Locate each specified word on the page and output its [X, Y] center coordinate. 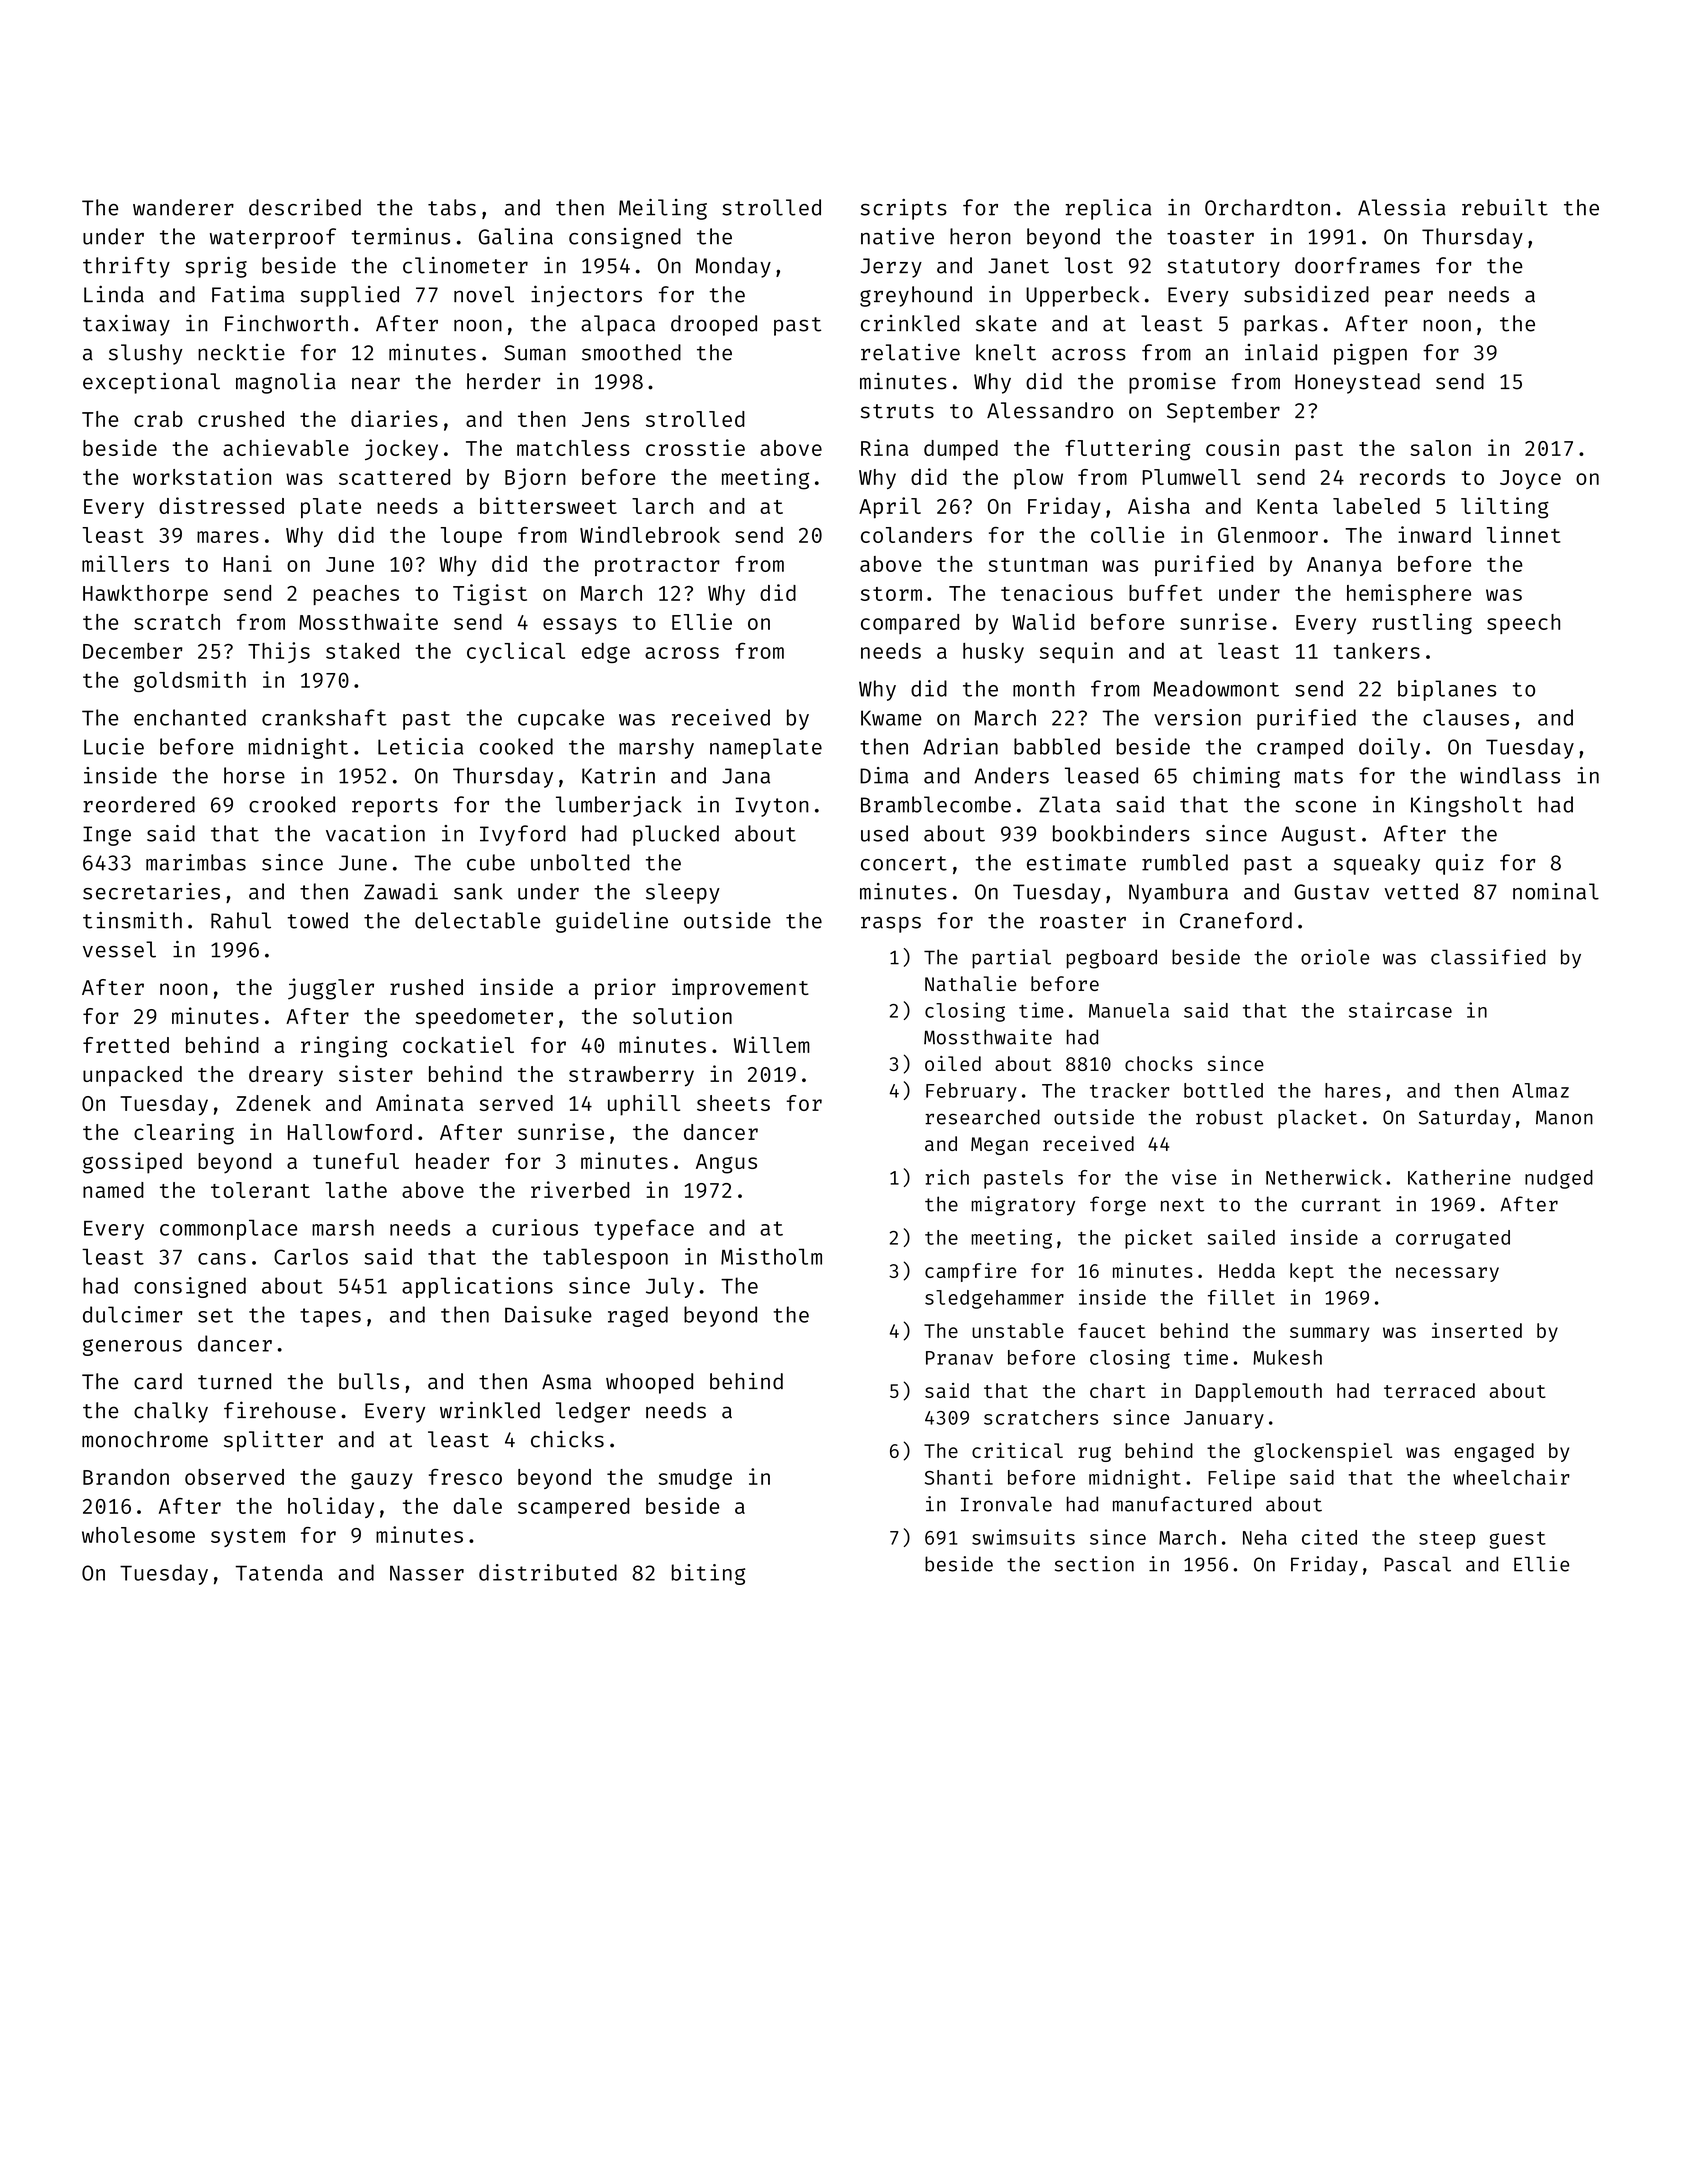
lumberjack [618, 806]
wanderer [183, 207]
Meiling [663, 209]
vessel [119, 949]
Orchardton [1267, 207]
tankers [1377, 651]
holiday [331, 1507]
